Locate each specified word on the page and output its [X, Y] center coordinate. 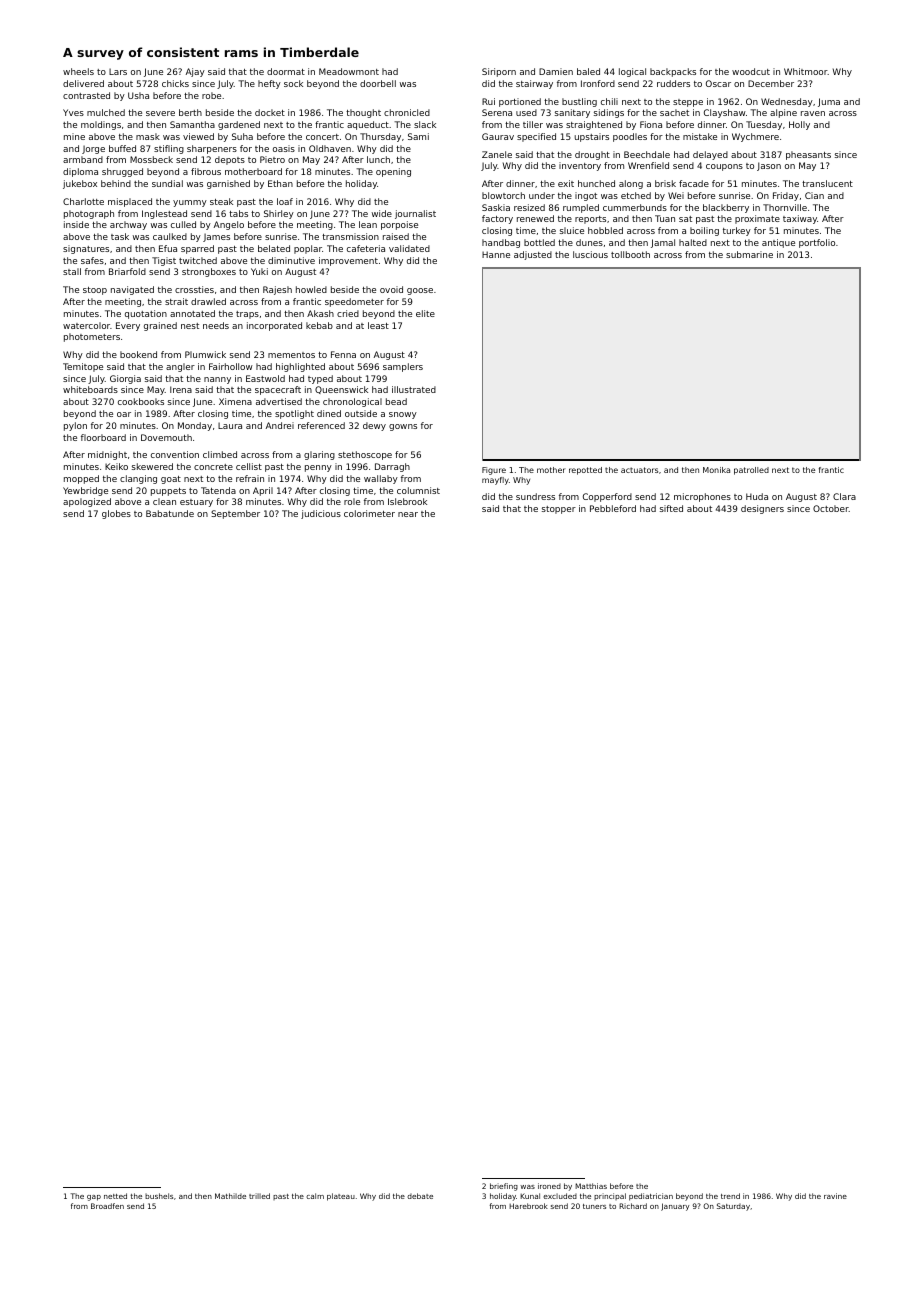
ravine [835, 1196]
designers [762, 509]
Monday [195, 426]
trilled [259, 1196]
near [408, 514]
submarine [749, 254]
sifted [671, 508]
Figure [494, 471]
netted [115, 1196]
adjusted [533, 255]
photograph [89, 214]
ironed [549, 1186]
